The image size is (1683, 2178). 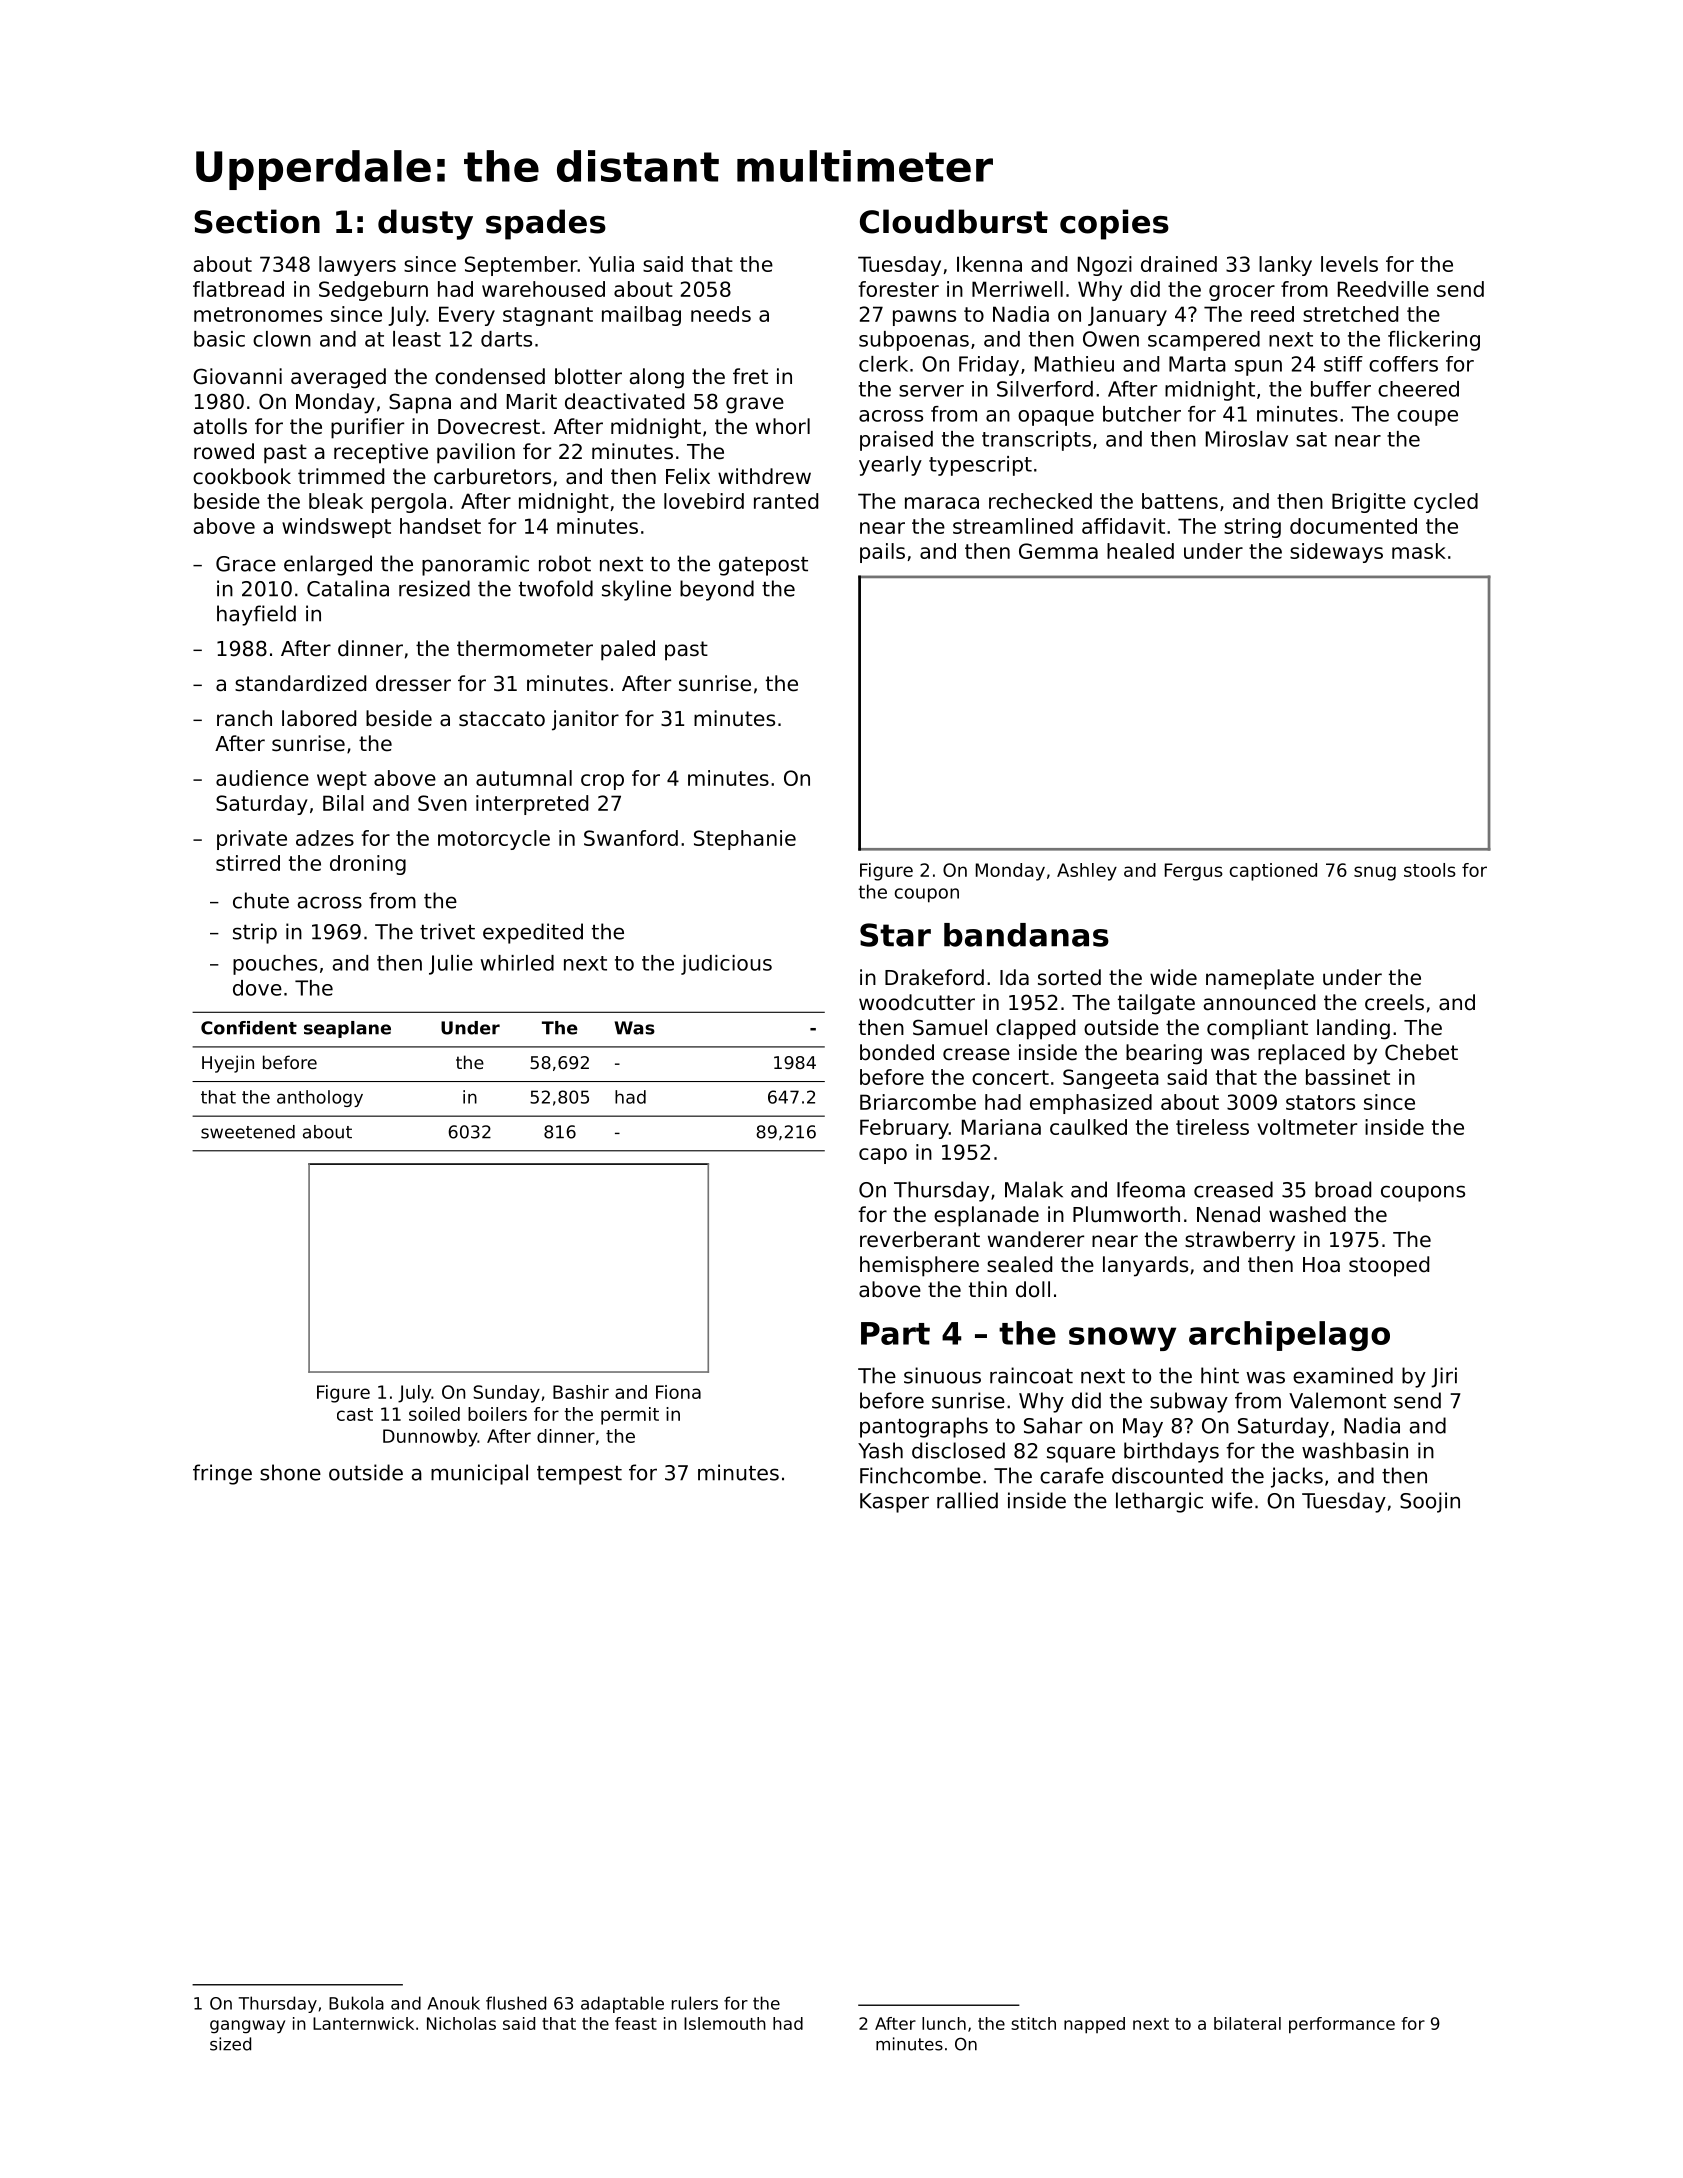 I want to click on pouches, so click(x=275, y=965).
